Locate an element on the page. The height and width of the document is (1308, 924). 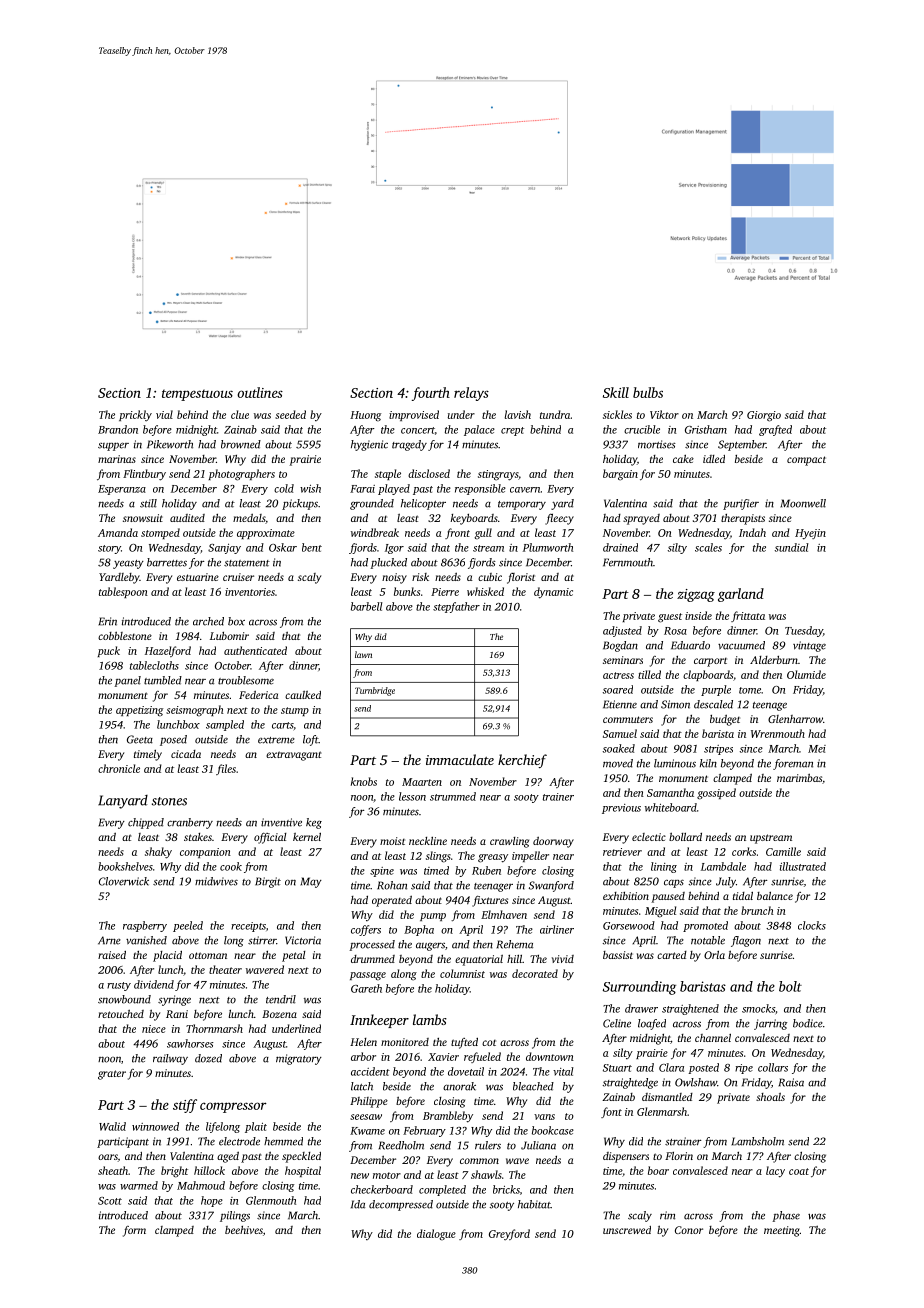
pickups is located at coordinates (300, 504).
